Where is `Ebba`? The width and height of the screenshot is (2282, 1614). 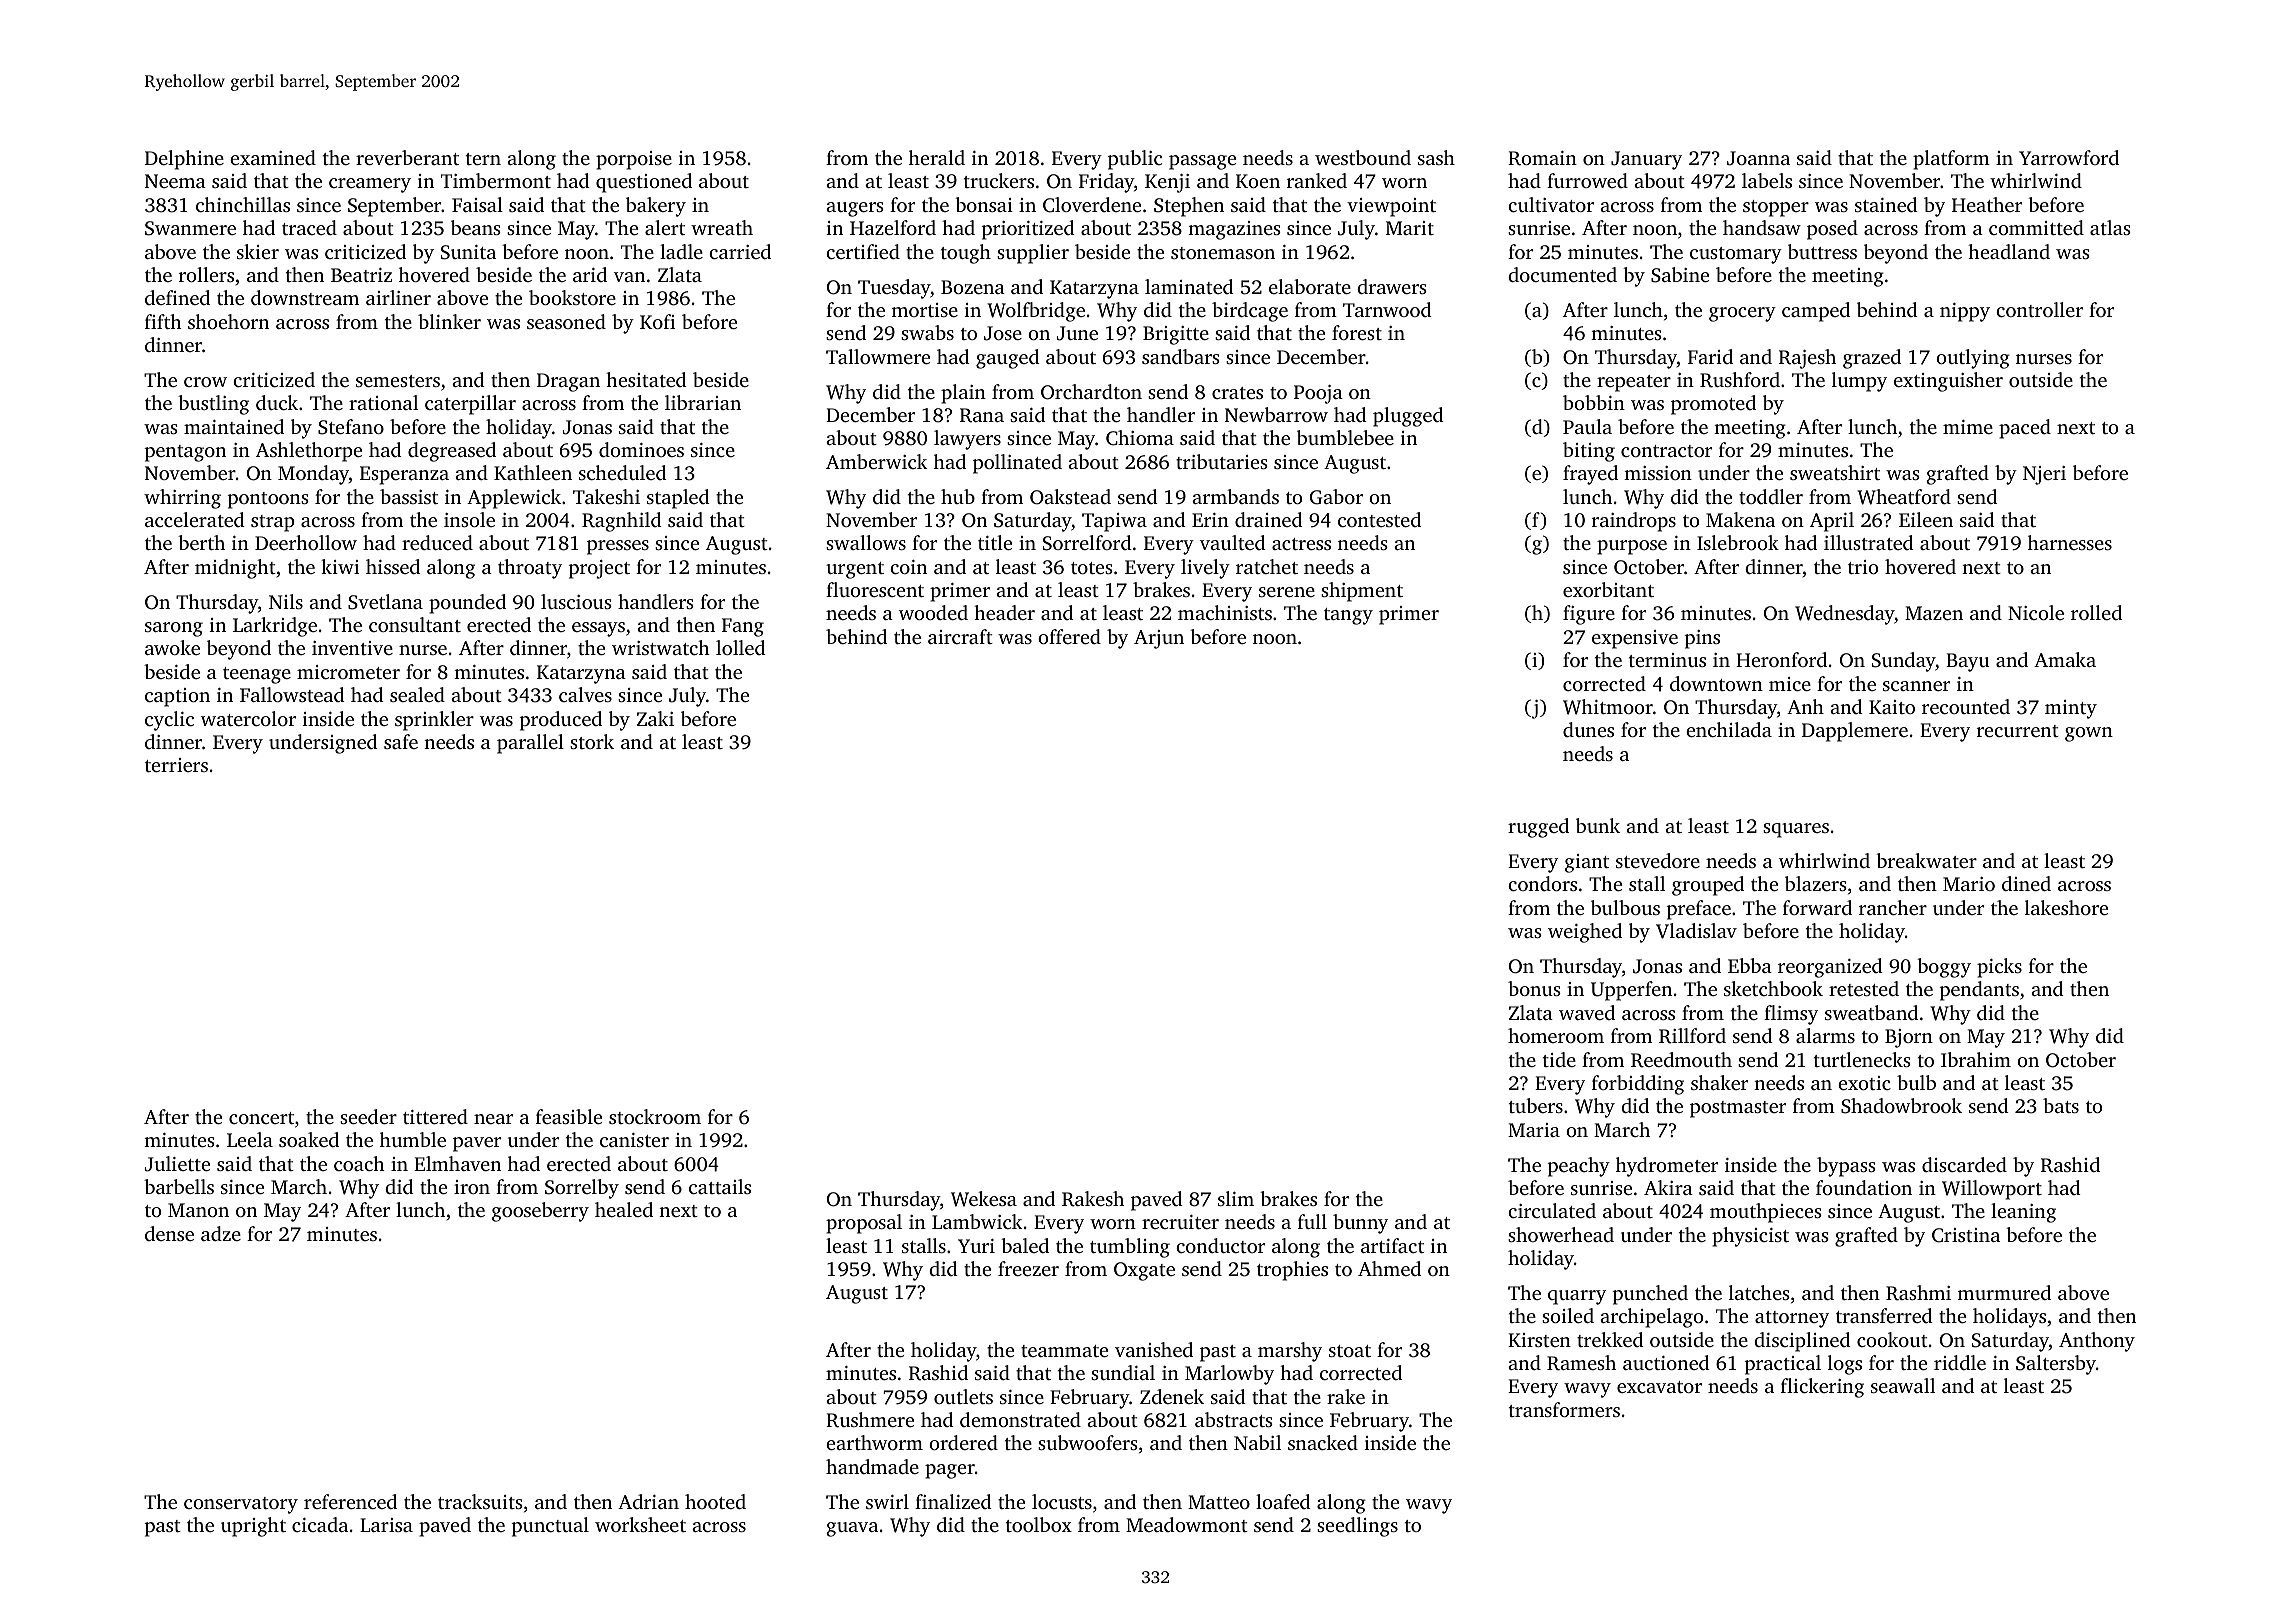 Ebba is located at coordinates (1750, 965).
